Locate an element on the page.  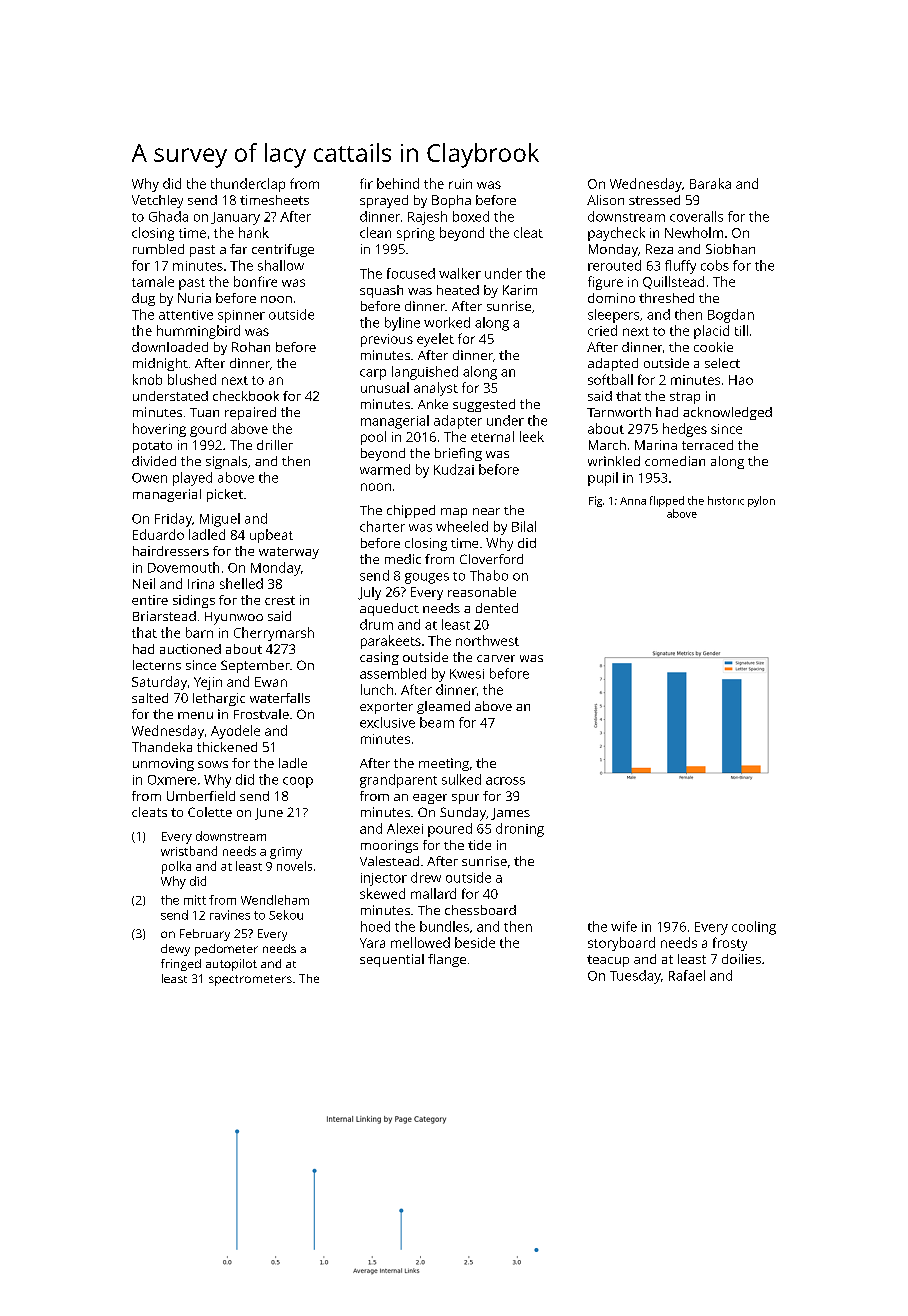
carver is located at coordinates (496, 658).
